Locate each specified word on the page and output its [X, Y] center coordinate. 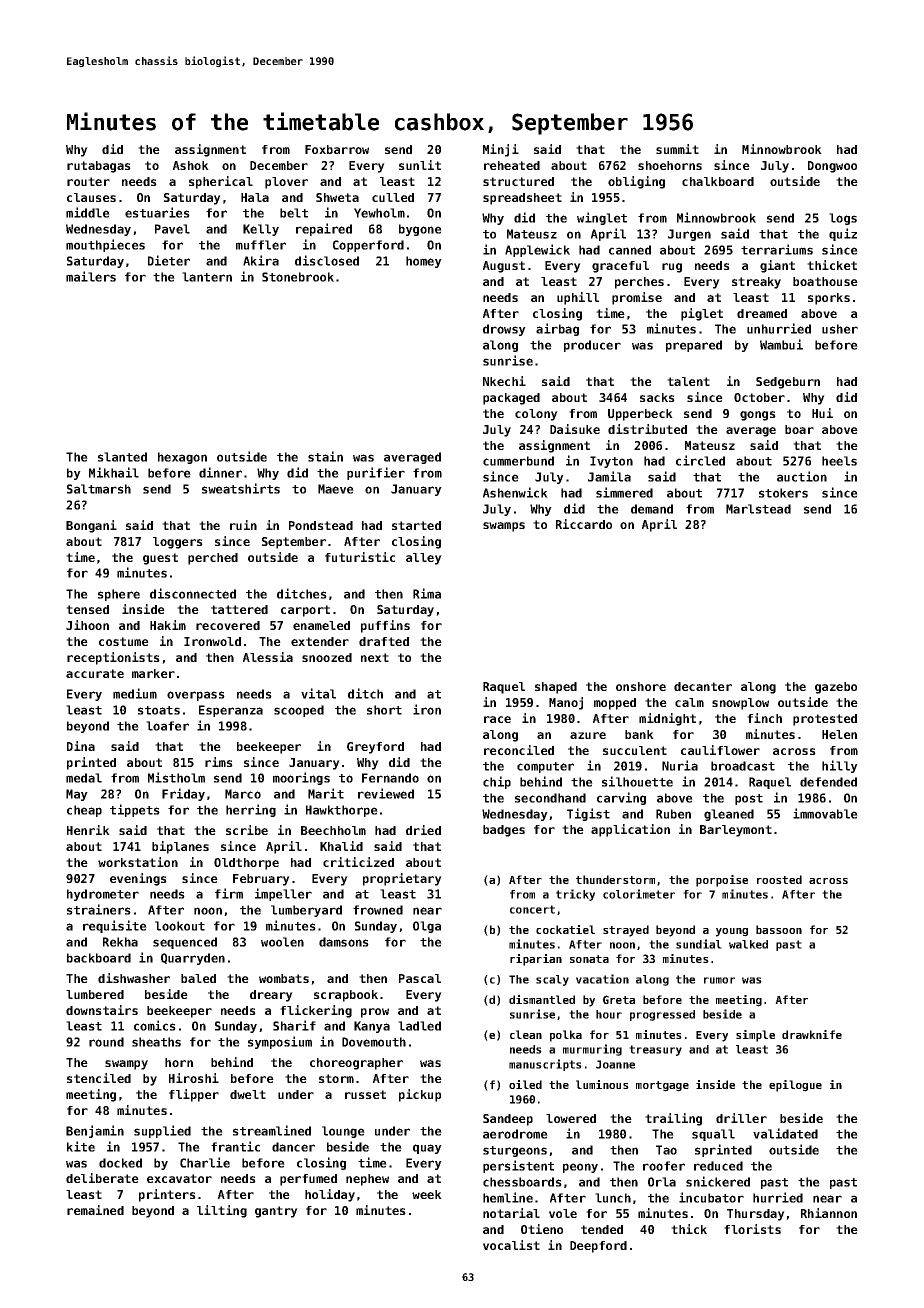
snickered [718, 1181]
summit [677, 149]
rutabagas [99, 167]
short [384, 710]
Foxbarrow [337, 149]
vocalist [511, 1245]
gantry [276, 1212]
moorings [301, 778]
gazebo [836, 688]
